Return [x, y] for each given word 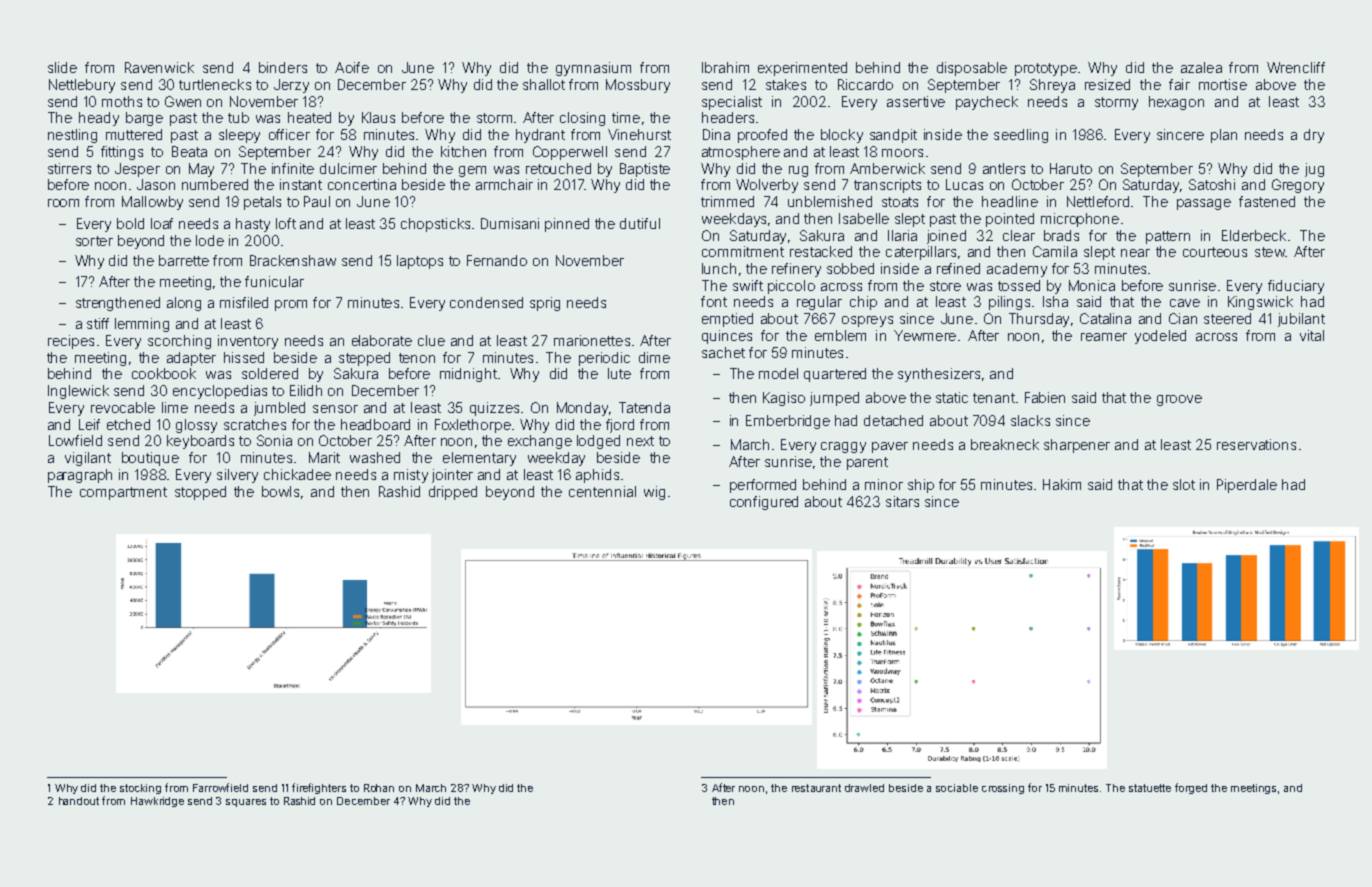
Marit [324, 457]
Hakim [1062, 484]
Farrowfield [220, 787]
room [63, 203]
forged [1191, 788]
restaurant [816, 788]
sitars [902, 501]
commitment [743, 251]
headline [1010, 201]
